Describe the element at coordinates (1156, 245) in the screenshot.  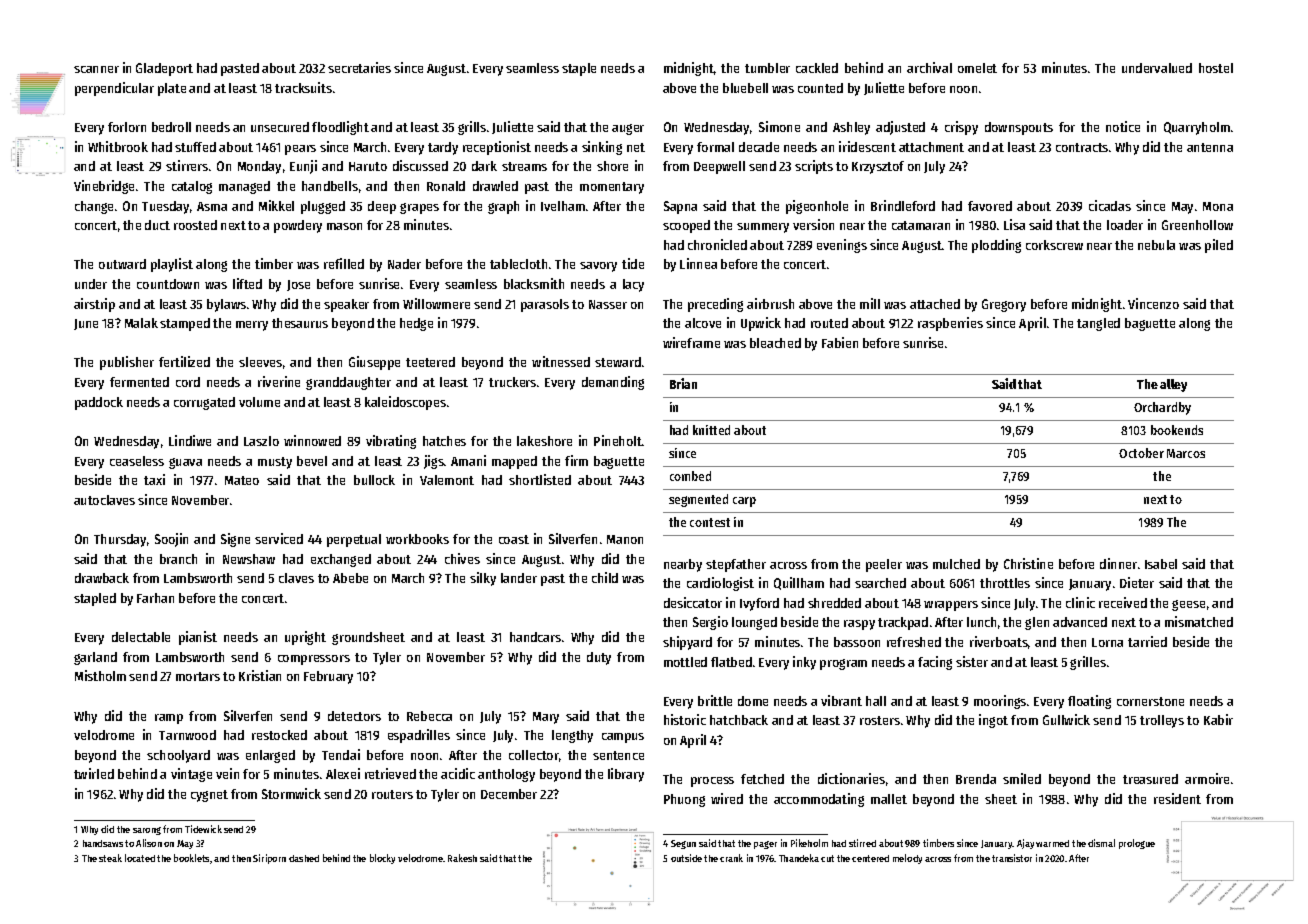
I see `nebula` at that location.
